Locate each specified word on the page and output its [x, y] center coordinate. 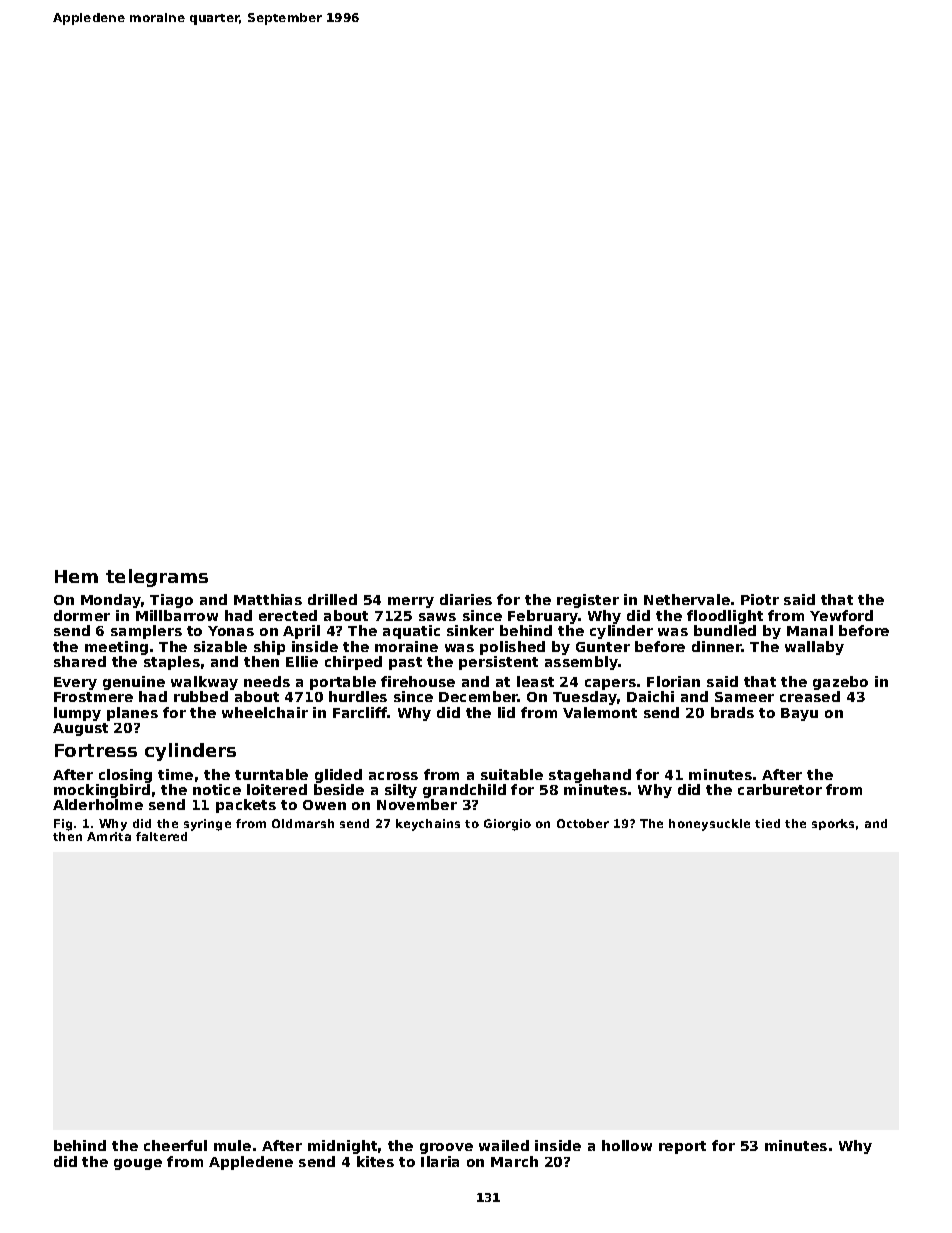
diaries [466, 599]
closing [125, 776]
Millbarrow [177, 615]
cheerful [175, 1145]
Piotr [760, 599]
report [682, 1147]
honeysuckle [709, 825]
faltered [161, 836]
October [583, 823]
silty [401, 791]
